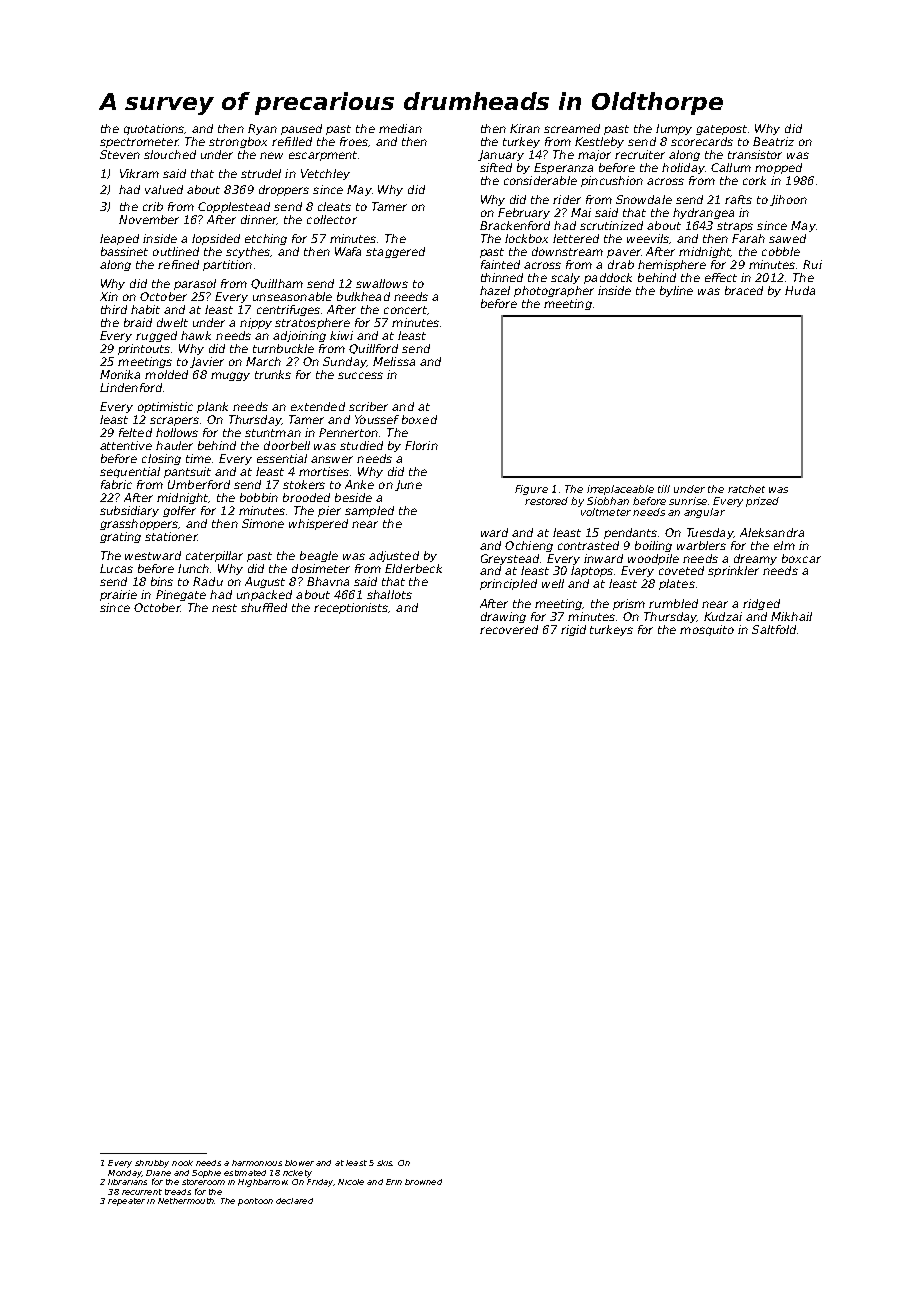 The width and height of the screenshot is (924, 1308). What do you see at coordinates (118, 595) in the screenshot?
I see `prairie` at bounding box center [118, 595].
